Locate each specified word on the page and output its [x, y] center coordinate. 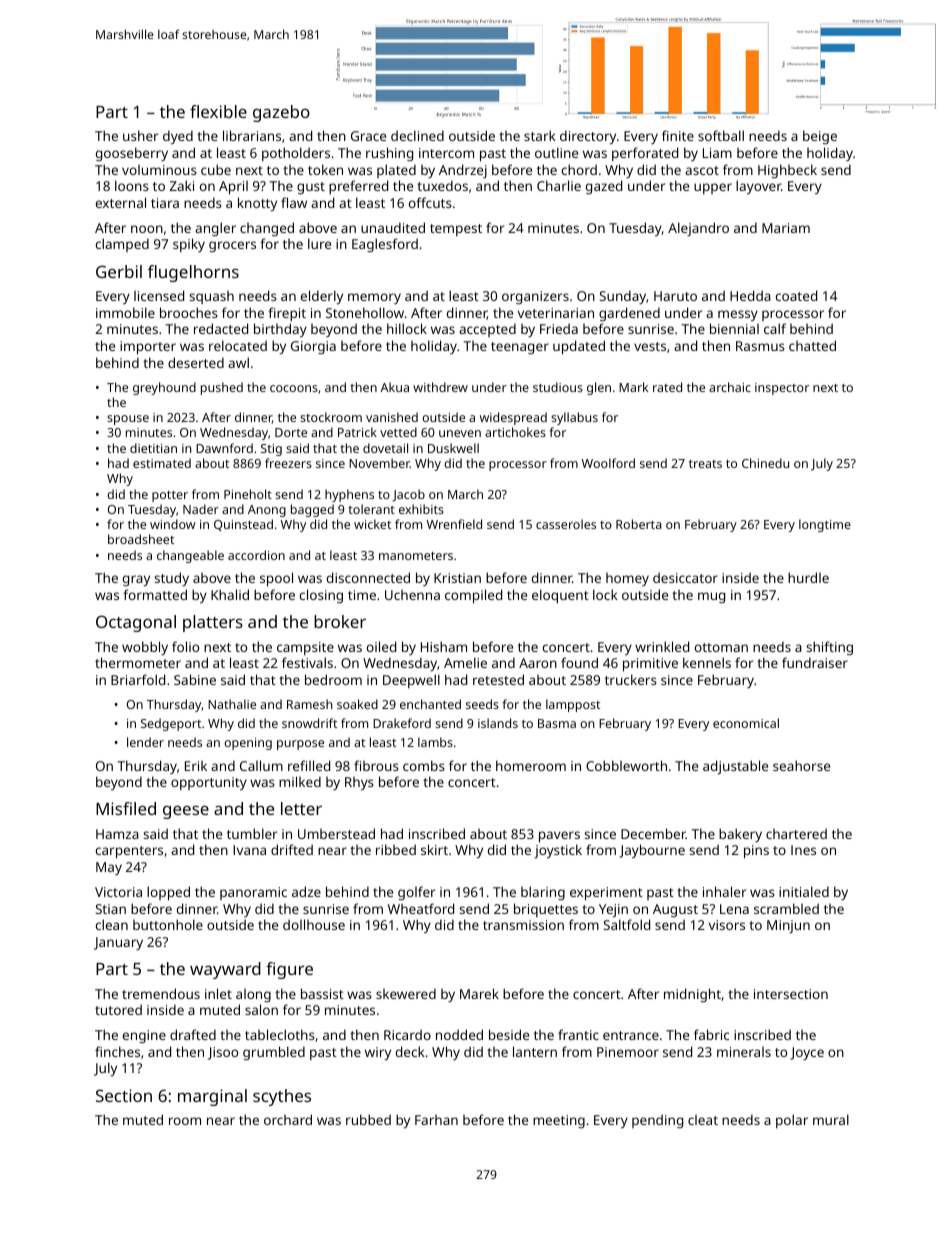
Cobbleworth [626, 765]
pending [657, 1121]
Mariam [786, 228]
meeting [559, 1121]
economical [746, 723]
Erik [196, 766]
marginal [212, 1097]
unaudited [393, 227]
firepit [287, 314]
